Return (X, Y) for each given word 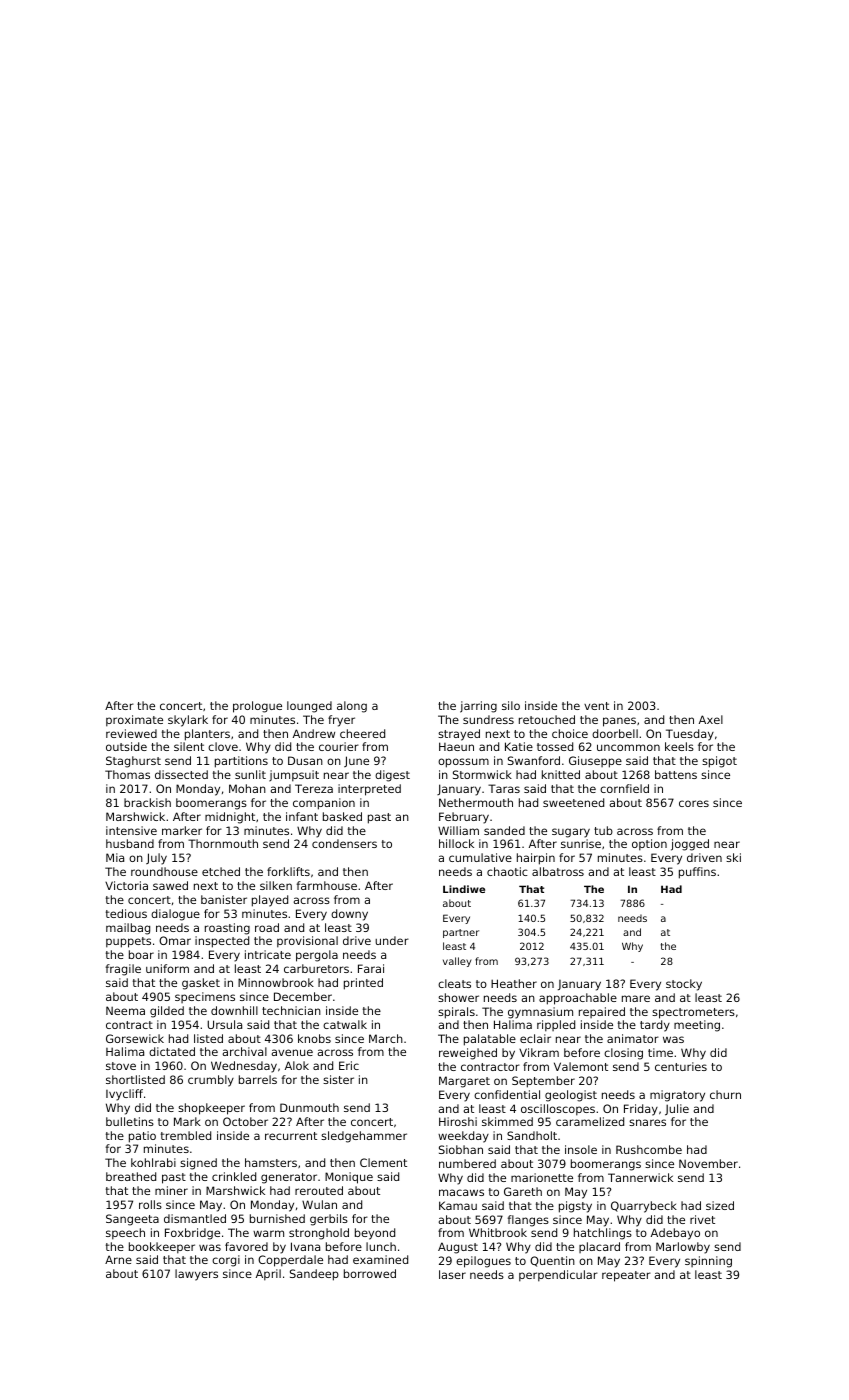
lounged (309, 707)
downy (349, 915)
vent (596, 706)
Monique (349, 1178)
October (245, 1121)
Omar (175, 940)
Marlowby (683, 1248)
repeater (626, 1276)
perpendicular (558, 1276)
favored (246, 1246)
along (352, 707)
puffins (697, 873)
